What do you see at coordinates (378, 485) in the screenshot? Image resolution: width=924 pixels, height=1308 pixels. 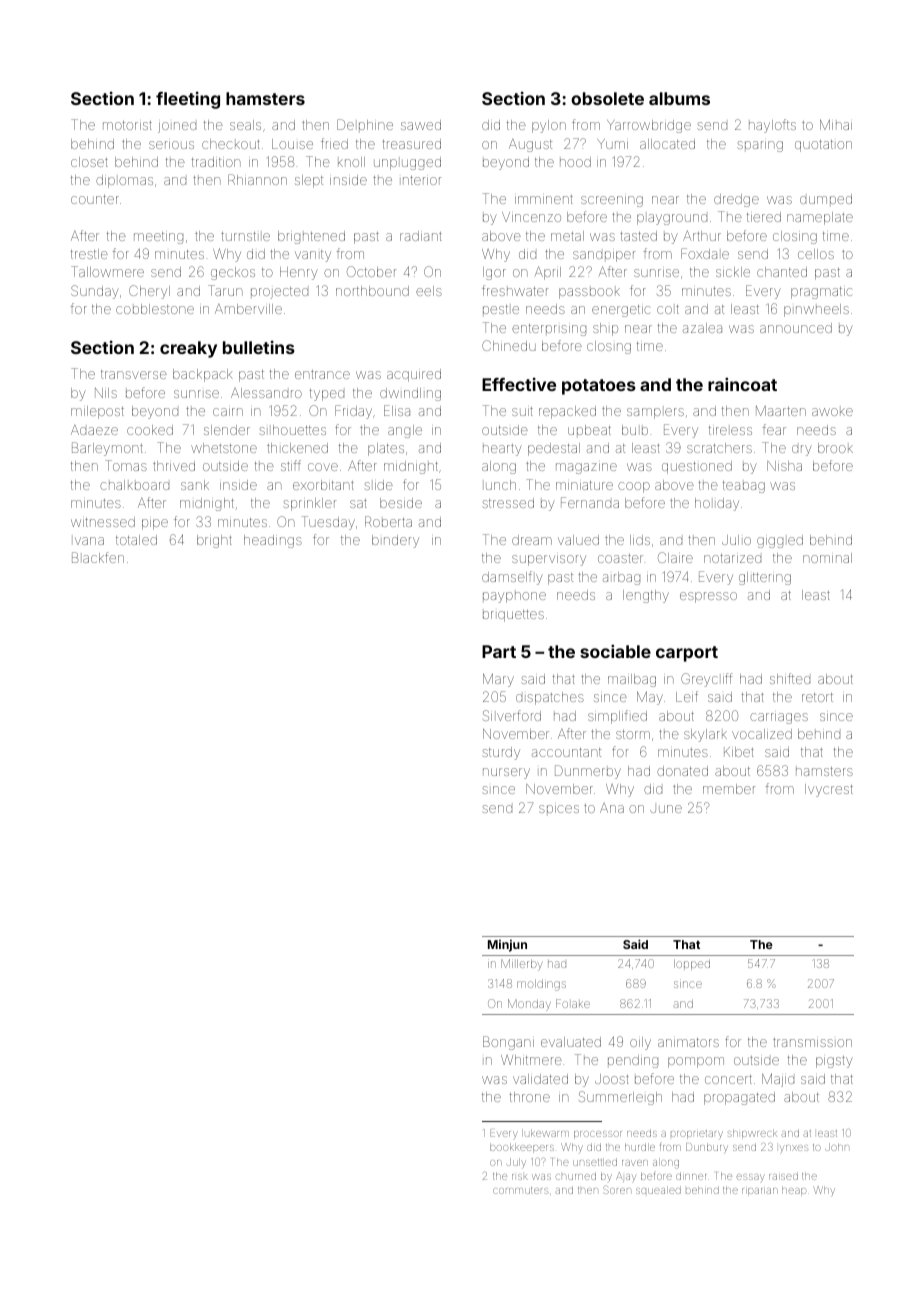 I see `slide` at bounding box center [378, 485].
